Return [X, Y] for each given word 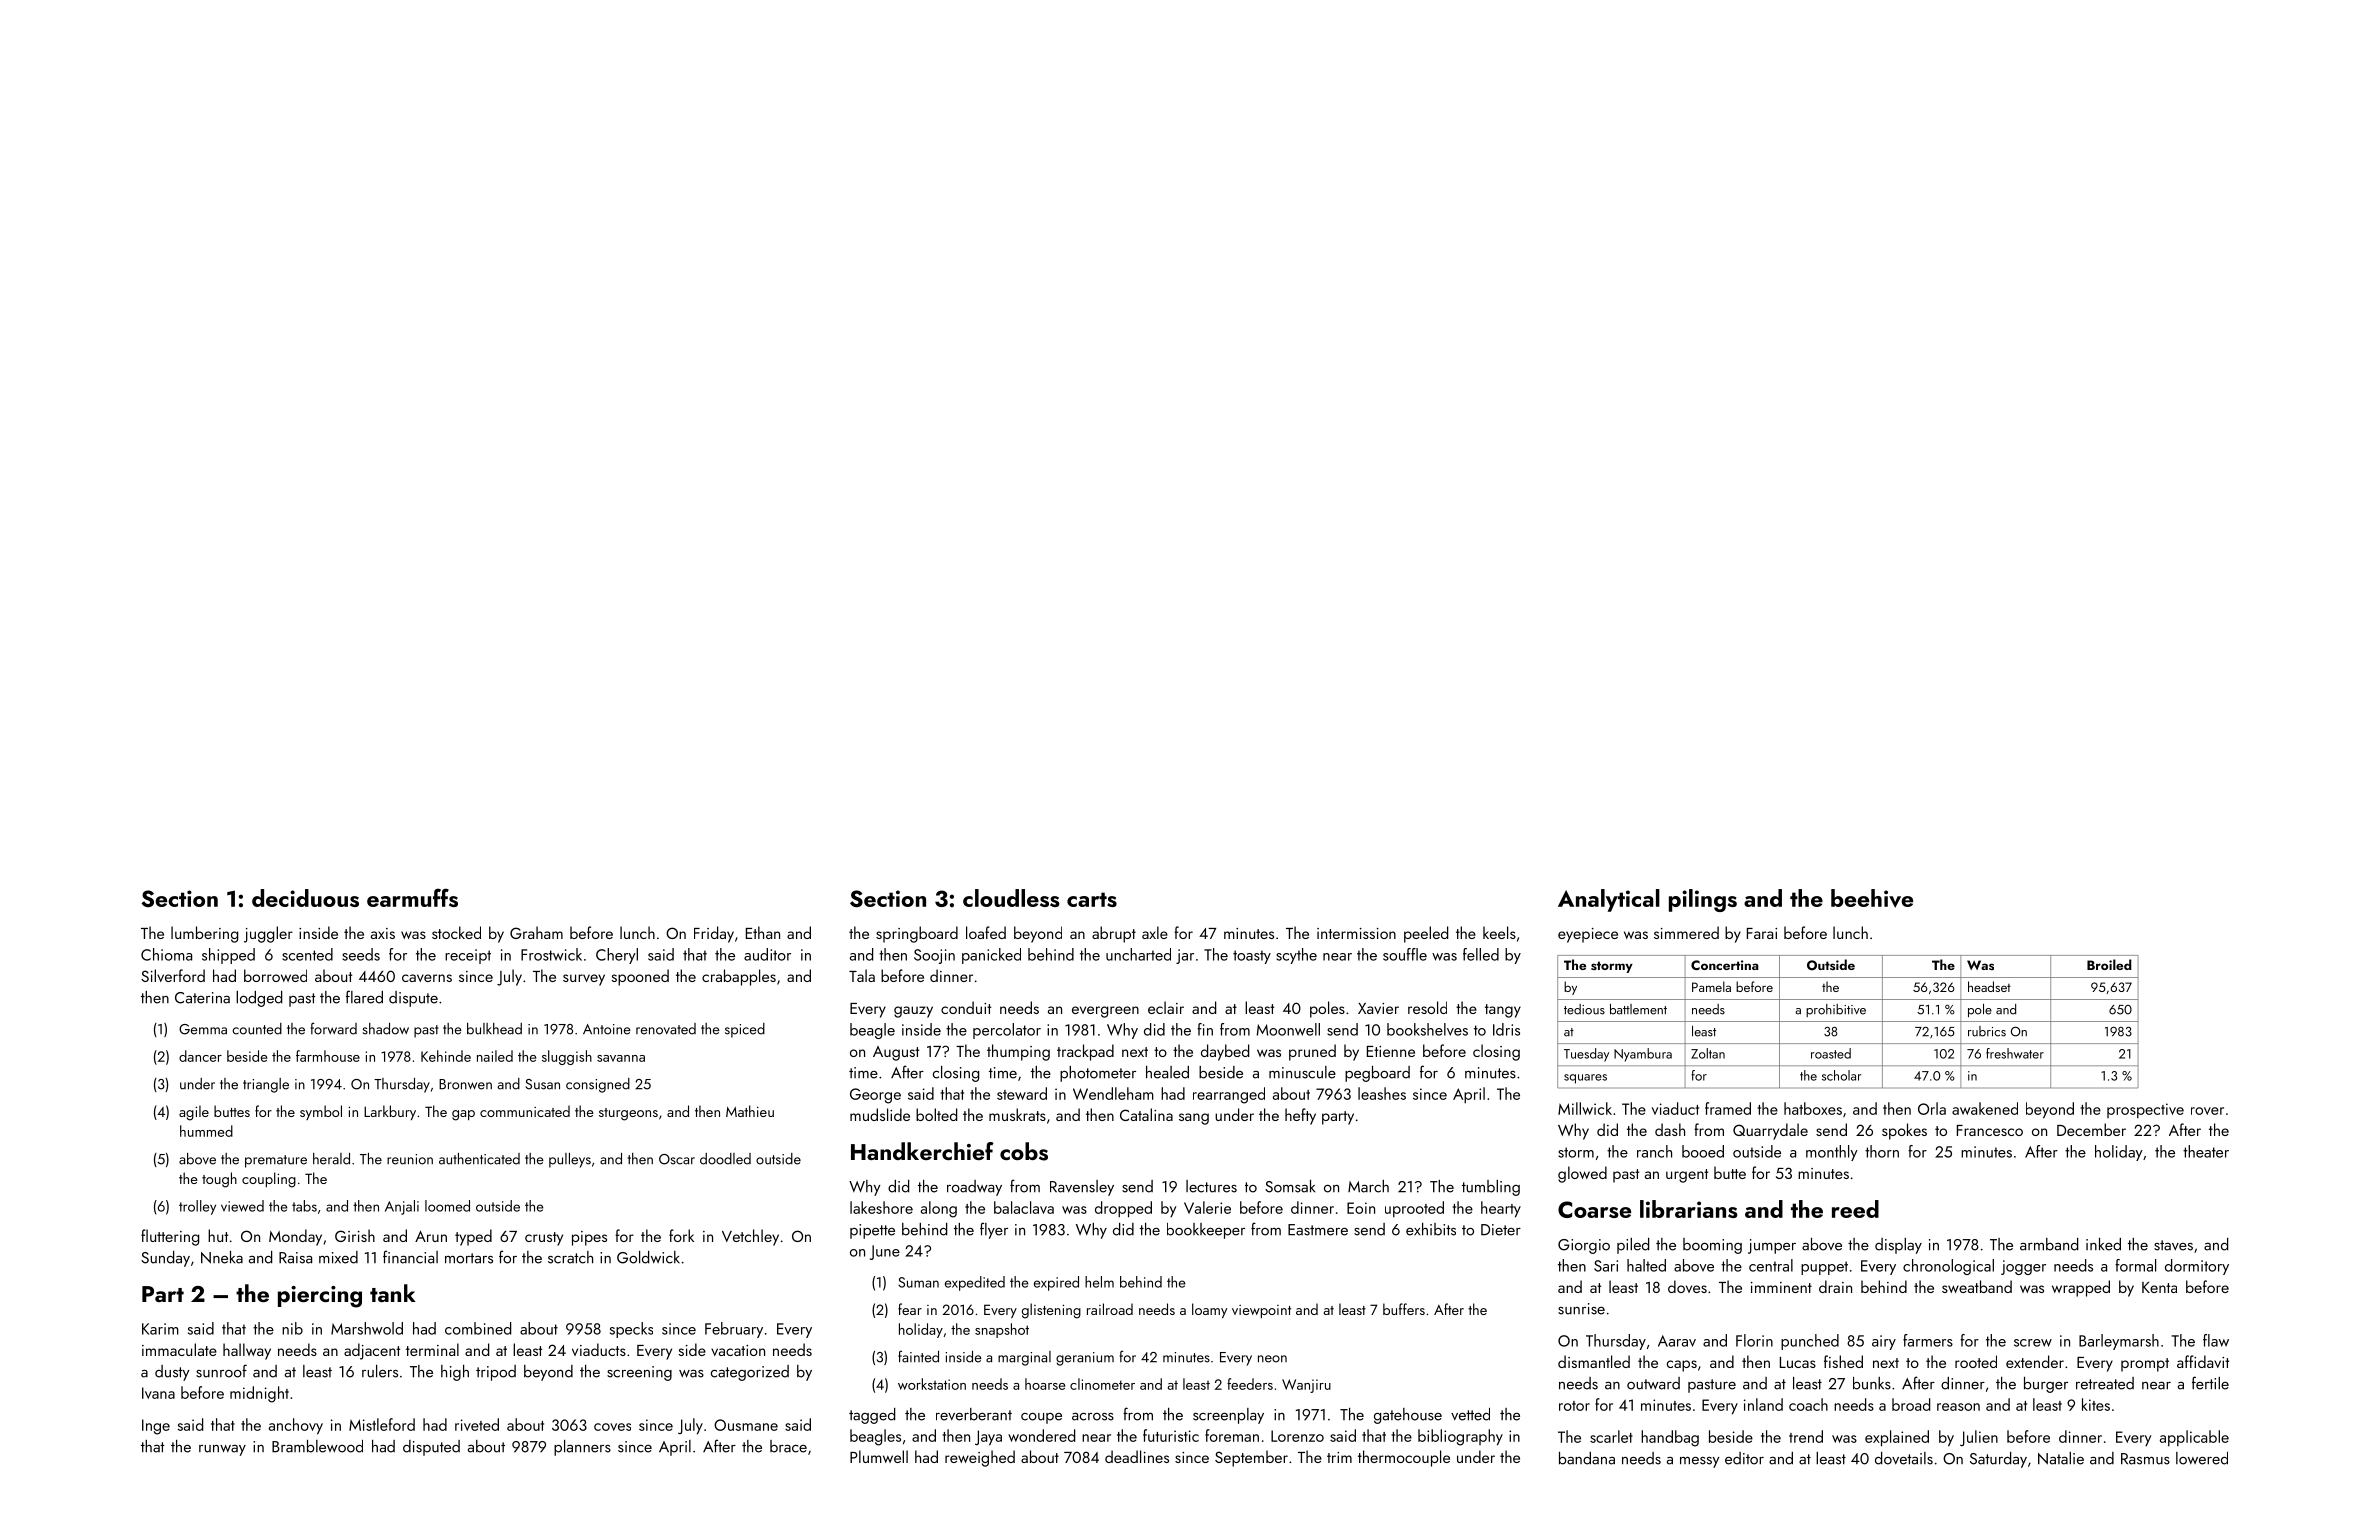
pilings [1703, 900]
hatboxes [1813, 1108]
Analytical [1609, 900]
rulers [380, 1371]
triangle [266, 1085]
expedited [975, 1283]
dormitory [2197, 1267]
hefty [1300, 1116]
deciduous [305, 898]
